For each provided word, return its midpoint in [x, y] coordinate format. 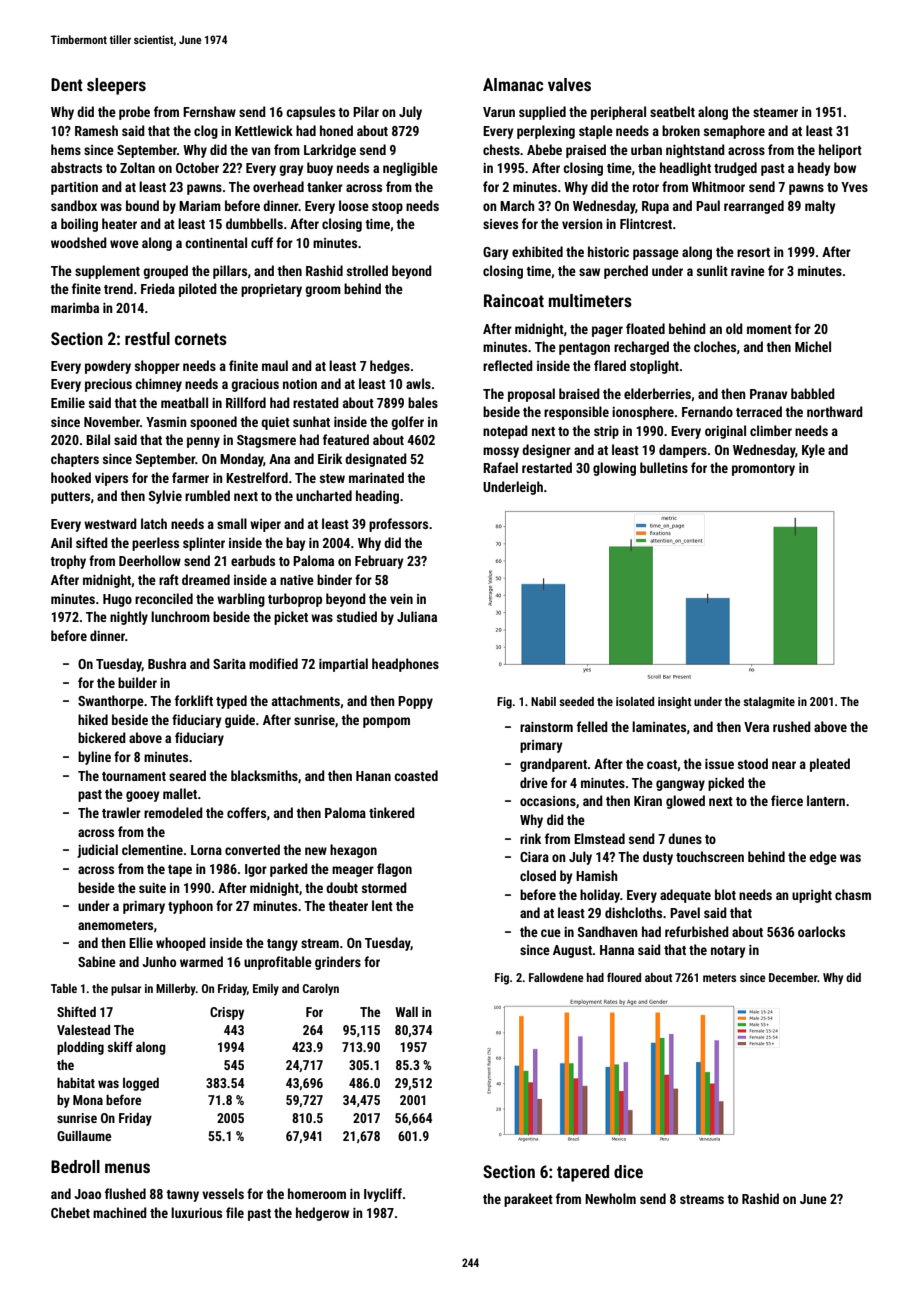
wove [124, 244]
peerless [155, 544]
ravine [748, 271]
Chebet [70, 1212]
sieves [500, 224]
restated [316, 402]
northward [835, 411]
